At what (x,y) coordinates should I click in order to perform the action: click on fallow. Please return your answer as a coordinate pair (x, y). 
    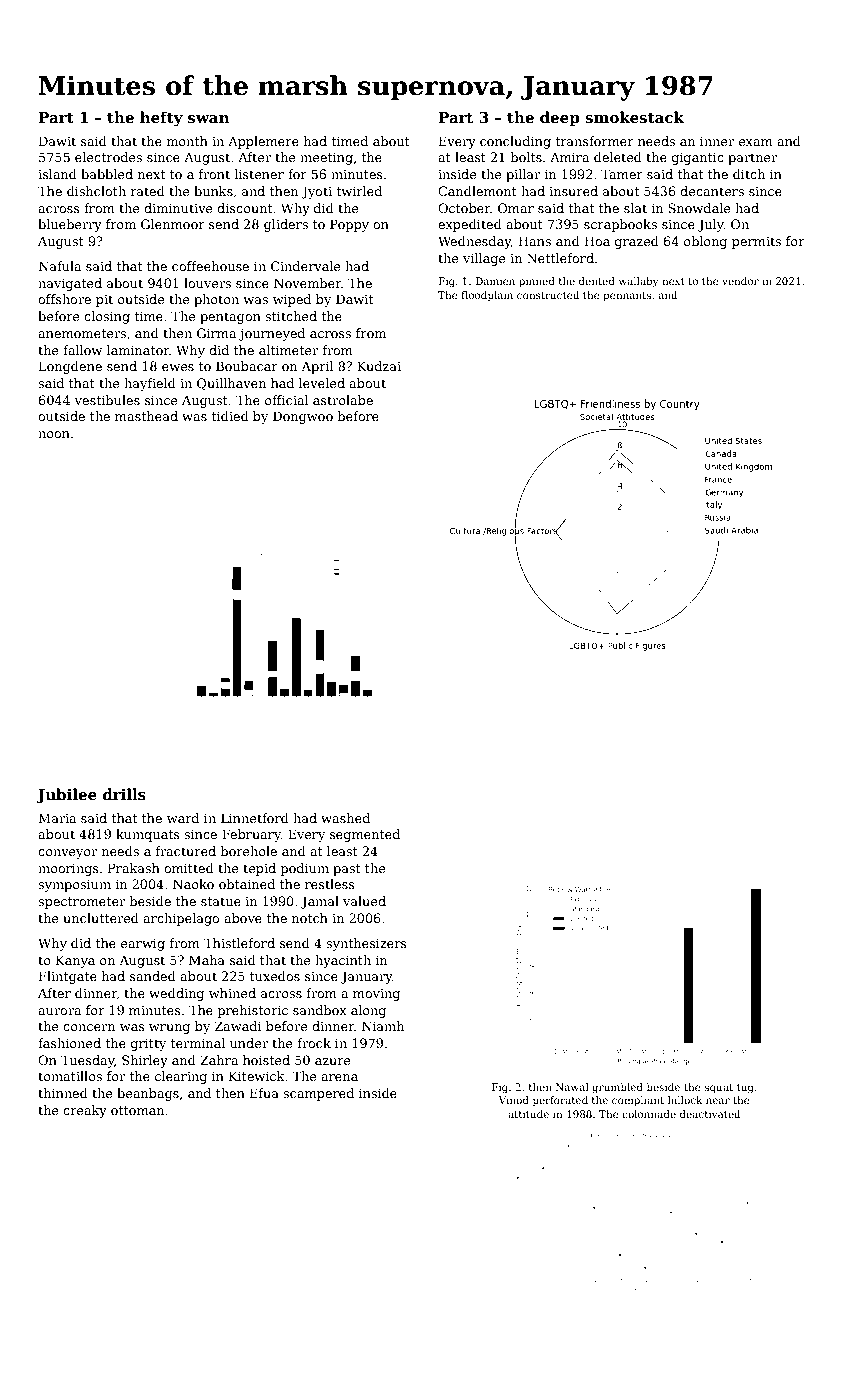
    Looking at the image, I should click on (82, 350).
